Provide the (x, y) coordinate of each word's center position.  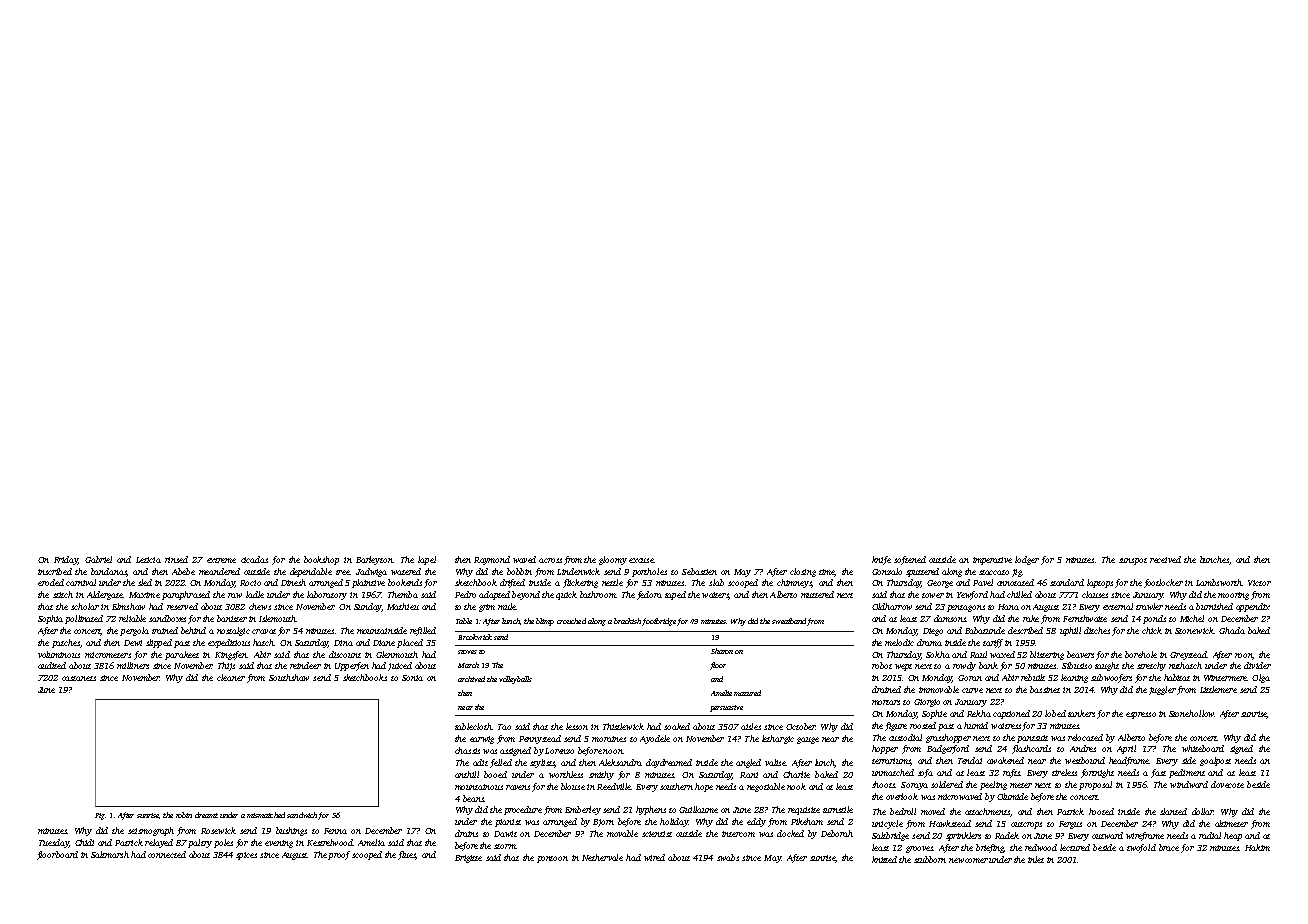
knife (881, 560)
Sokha (938, 654)
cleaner (231, 677)
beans (473, 798)
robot (882, 665)
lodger (1027, 560)
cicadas (254, 559)
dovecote (1227, 784)
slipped (159, 643)
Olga (1261, 678)
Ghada (1232, 630)
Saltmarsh (110, 854)
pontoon (552, 859)
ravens (518, 787)
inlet (1036, 859)
